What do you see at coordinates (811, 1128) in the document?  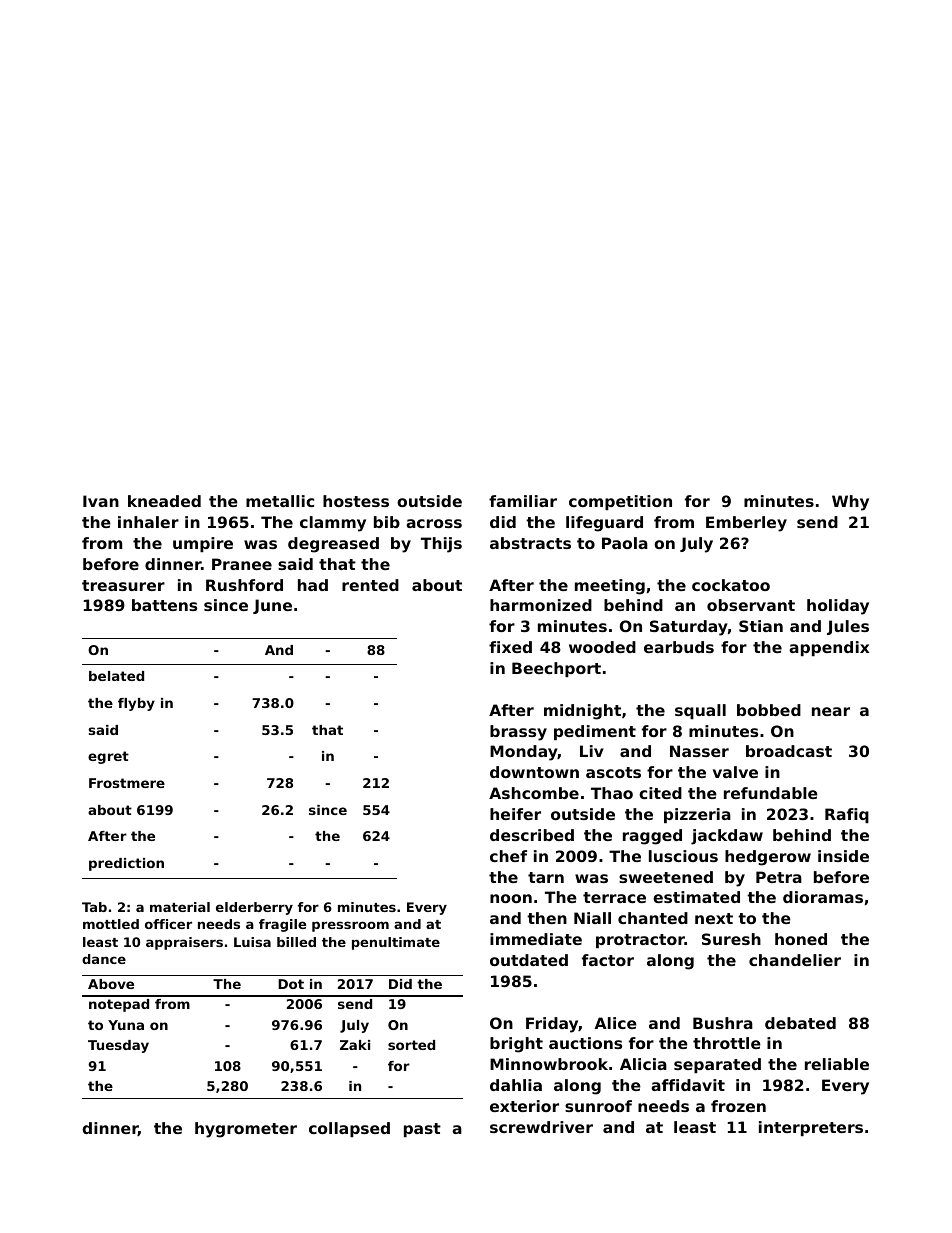 I see `interpreters` at bounding box center [811, 1128].
